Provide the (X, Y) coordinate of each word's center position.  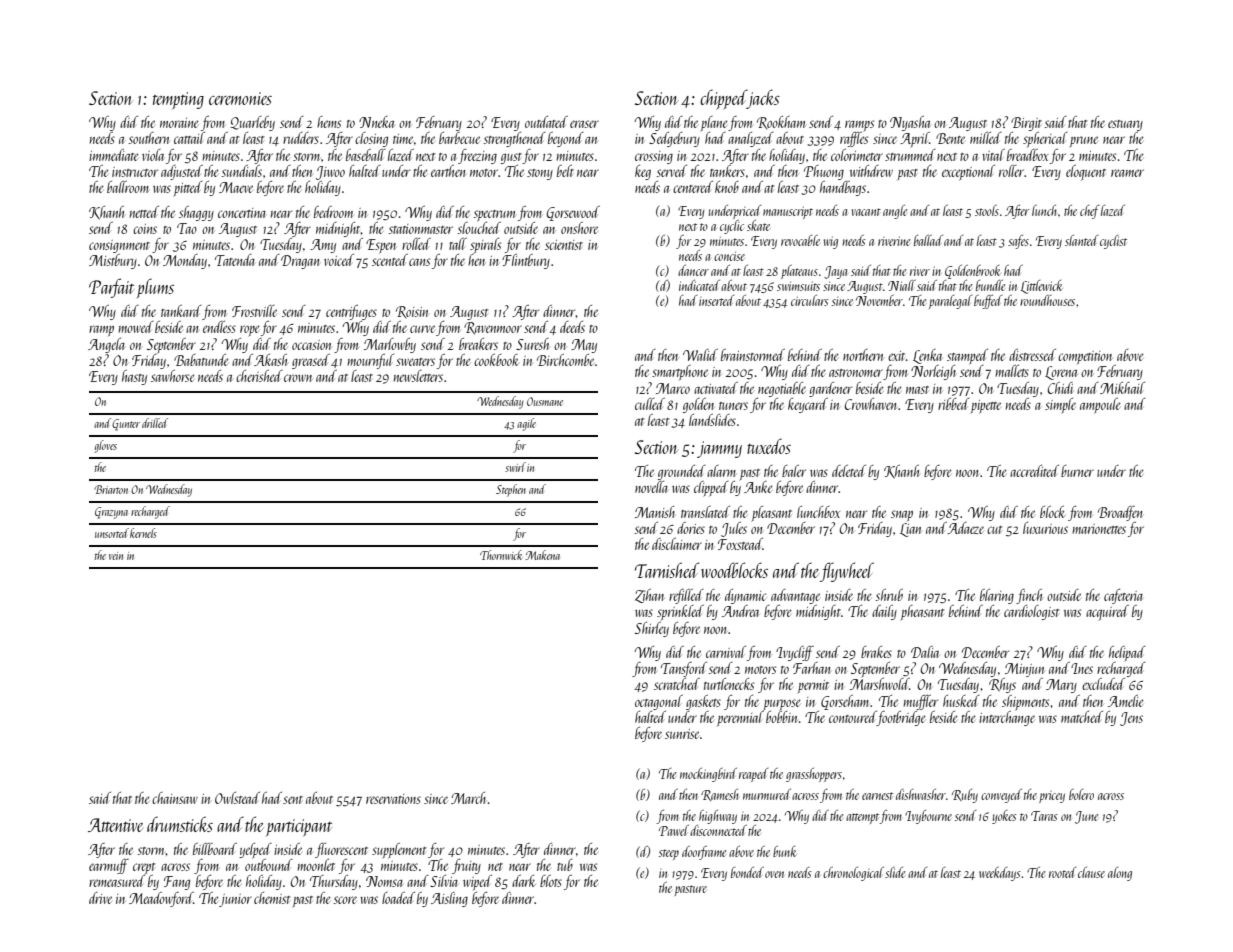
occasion (311, 345)
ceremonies (240, 98)
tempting (178, 100)
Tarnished (667, 570)
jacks (763, 99)
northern (863, 355)
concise (729, 256)
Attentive (116, 825)
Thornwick (501, 555)
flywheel (847, 572)
